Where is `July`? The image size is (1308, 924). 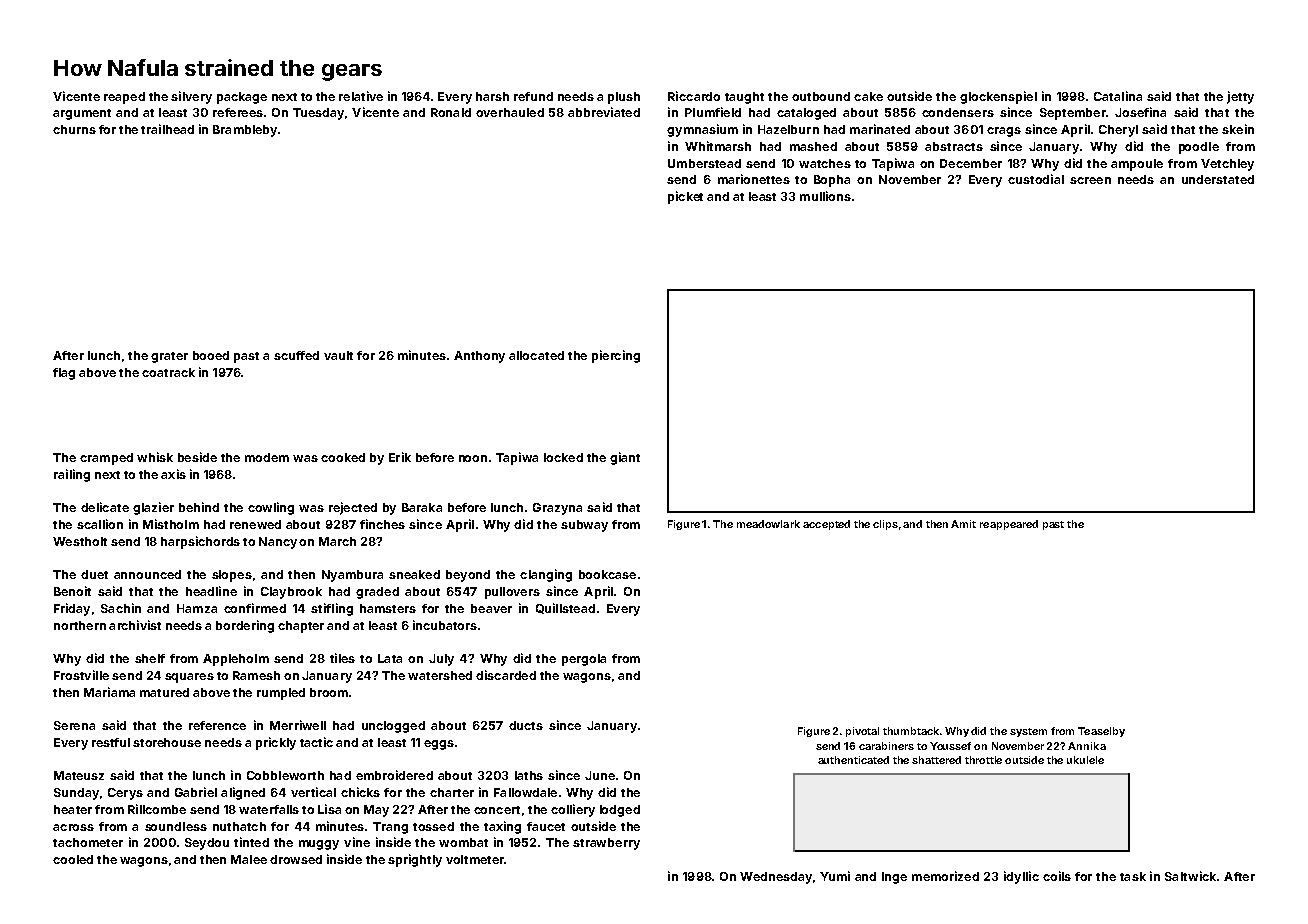
July is located at coordinates (441, 660).
